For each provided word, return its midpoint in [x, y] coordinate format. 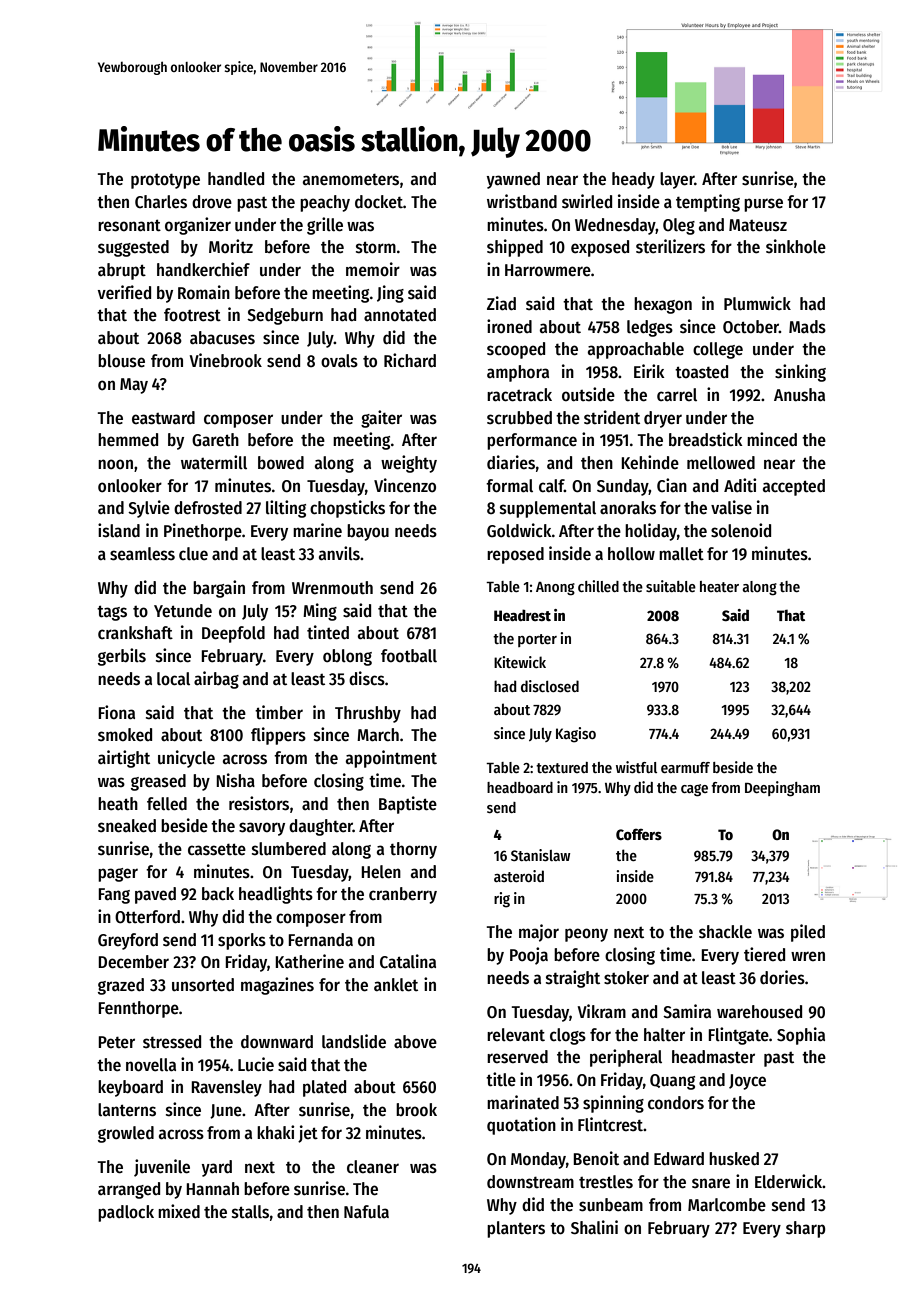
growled [126, 1134]
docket [379, 202]
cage [694, 790]
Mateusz [758, 225]
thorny [413, 850]
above [415, 1042]
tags [112, 613]
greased [158, 782]
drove [212, 202]
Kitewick [520, 662]
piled [808, 933]
